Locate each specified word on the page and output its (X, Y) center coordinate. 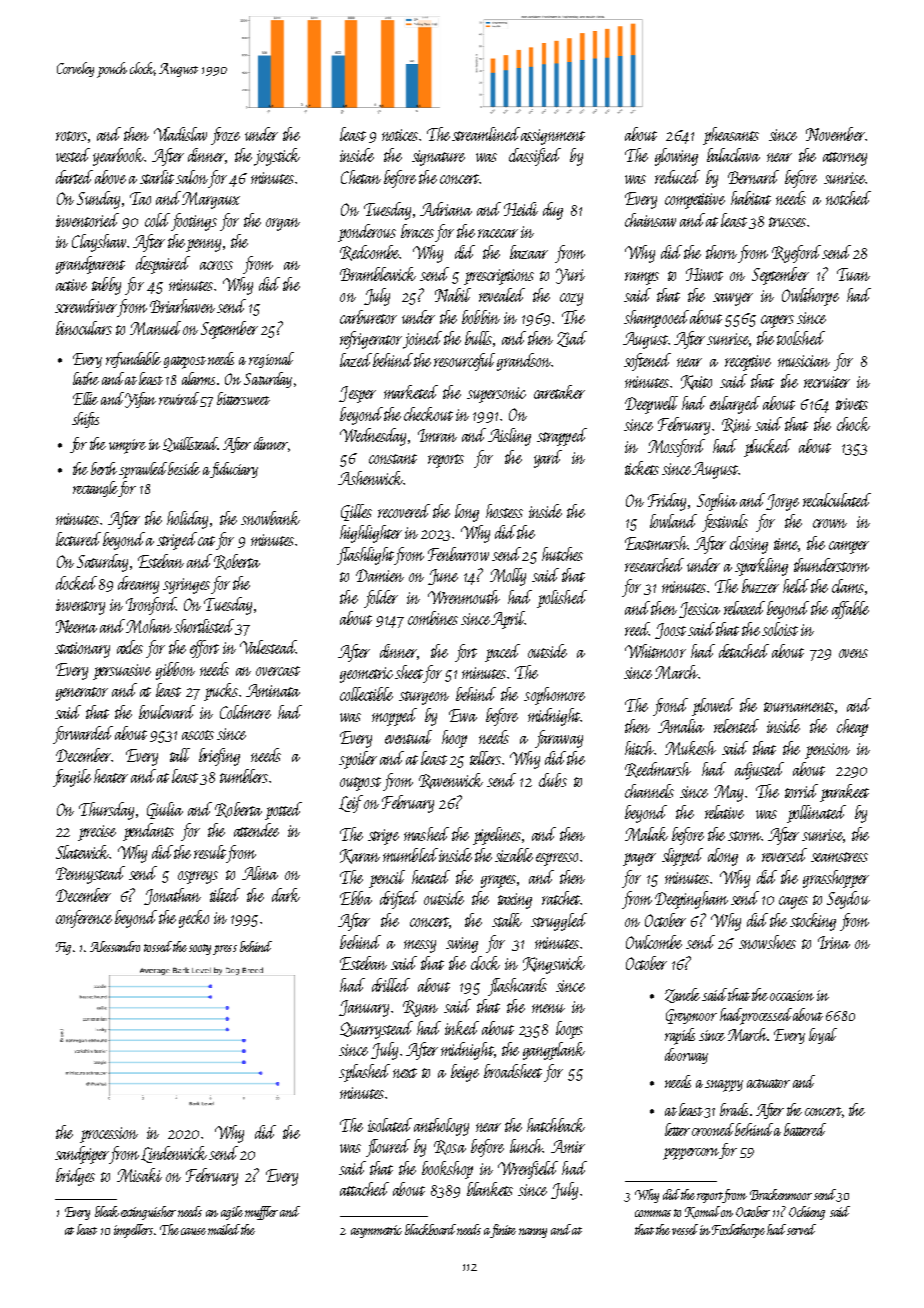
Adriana (446, 209)
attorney (845, 159)
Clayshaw (99, 243)
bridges (75, 1177)
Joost (670, 631)
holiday (187, 520)
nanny (533, 1233)
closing (749, 545)
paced (502, 653)
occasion (792, 995)
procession (109, 1135)
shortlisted (204, 626)
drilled (391, 985)
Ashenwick (371, 478)
